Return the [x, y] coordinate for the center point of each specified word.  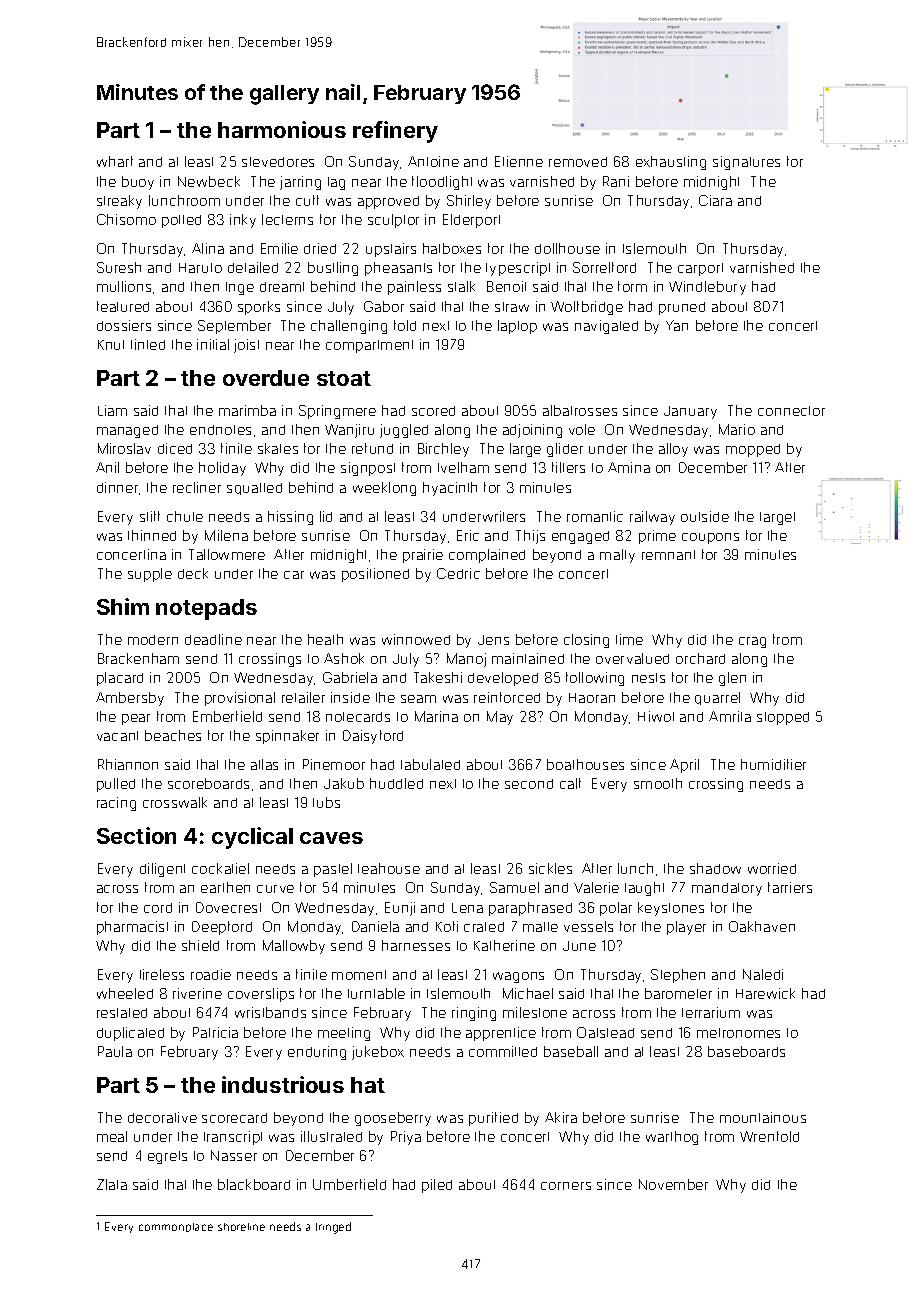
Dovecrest [228, 907]
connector [791, 411]
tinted [148, 344]
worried [772, 868]
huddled [396, 783]
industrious [283, 1084]
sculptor [393, 221]
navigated [606, 327]
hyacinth [450, 489]
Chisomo [126, 219]
